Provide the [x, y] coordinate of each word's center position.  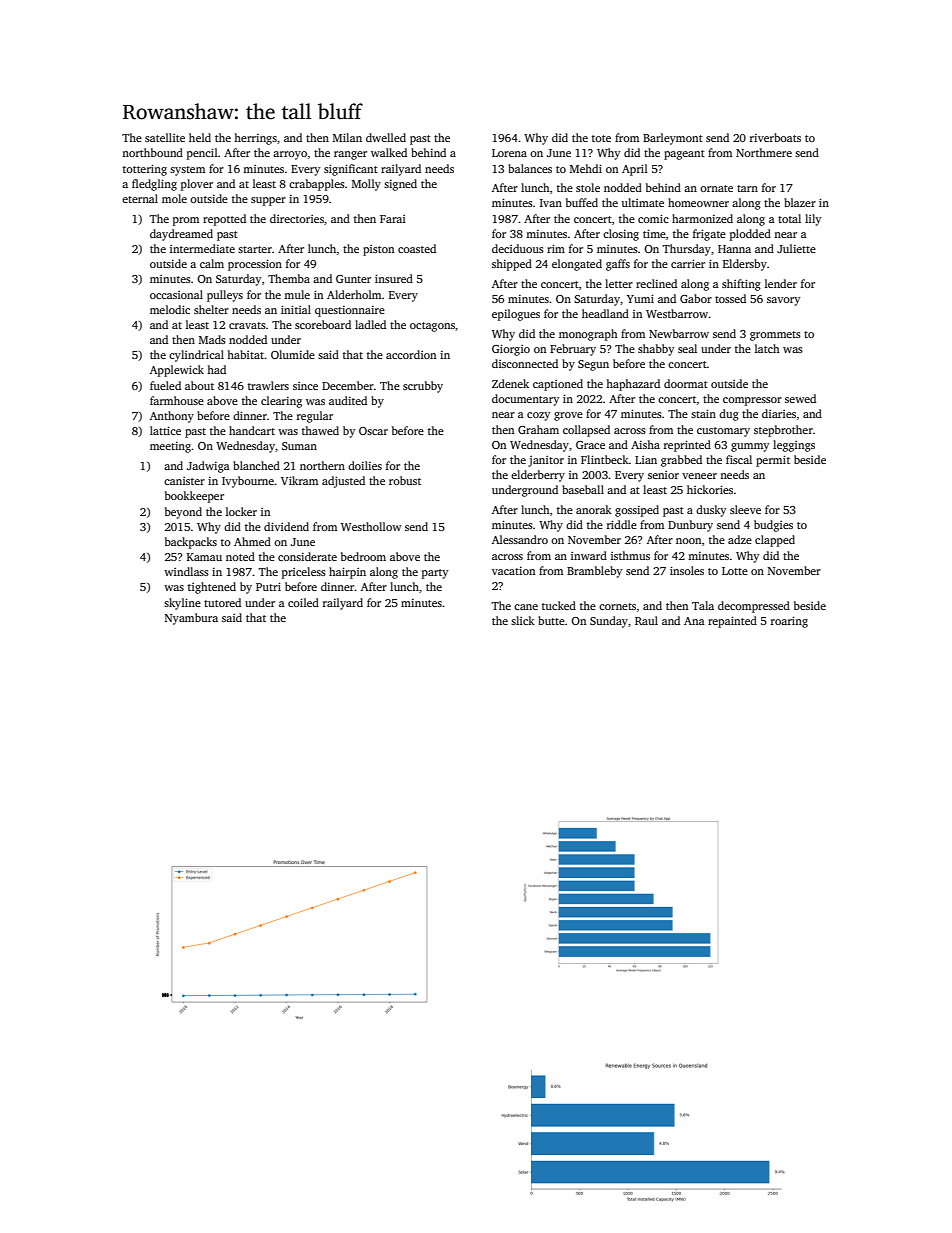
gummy [750, 447]
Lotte [735, 571]
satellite [165, 137]
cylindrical [196, 356]
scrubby [423, 387]
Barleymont [673, 139]
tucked [559, 605]
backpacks [191, 543]
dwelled [386, 137]
